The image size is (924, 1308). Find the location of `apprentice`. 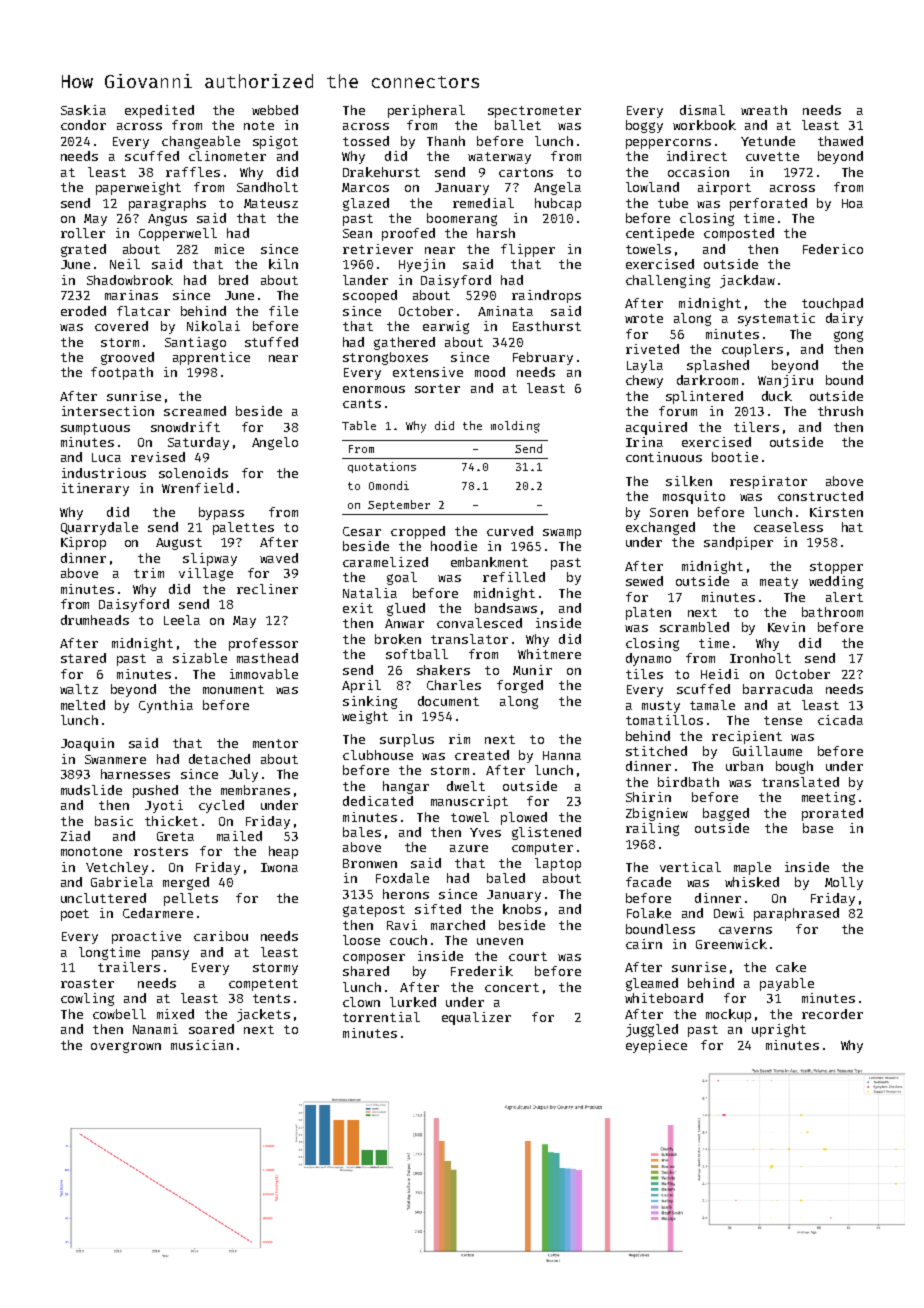

apprentice is located at coordinates (211, 358).
